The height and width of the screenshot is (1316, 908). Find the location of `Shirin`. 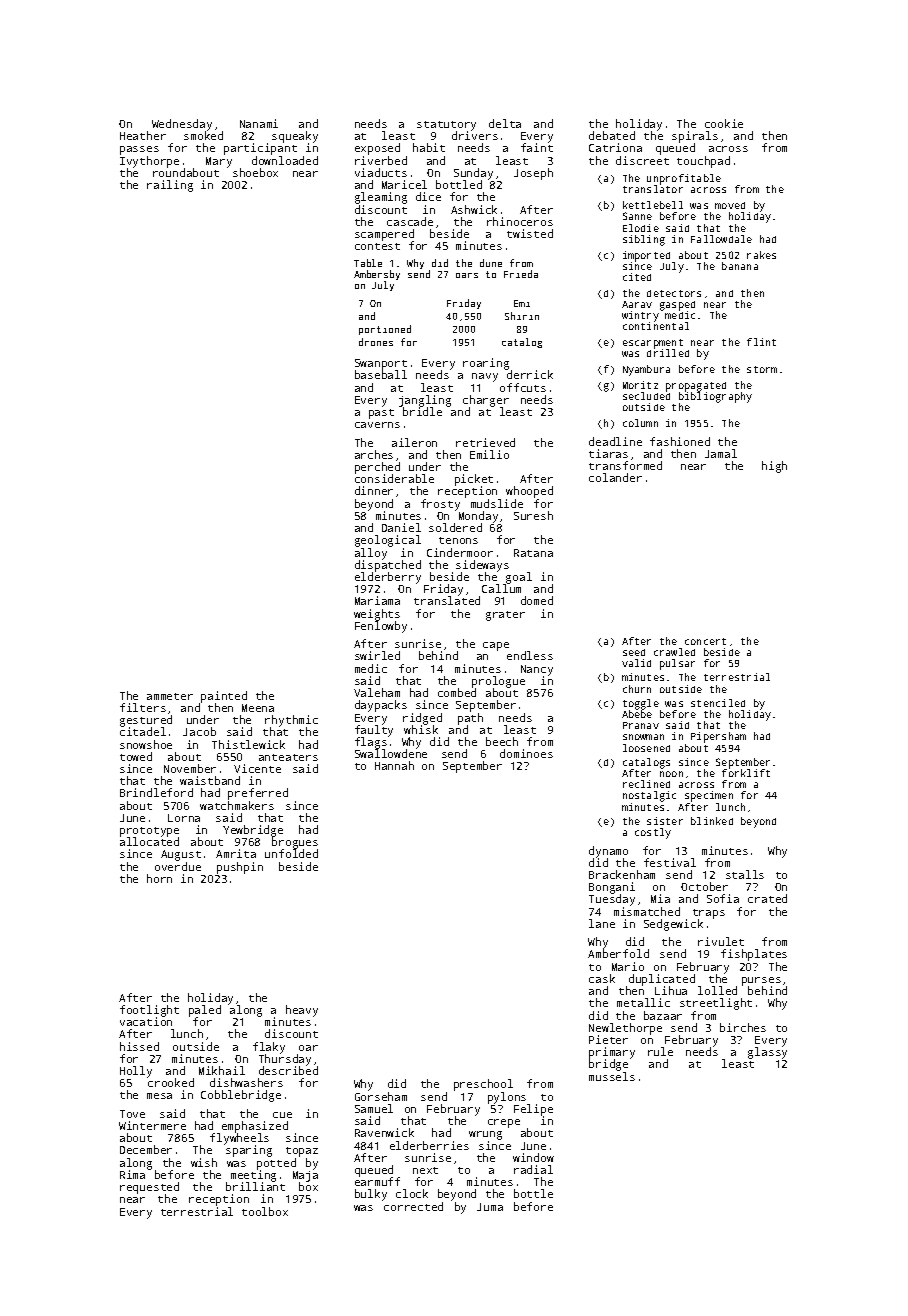

Shirin is located at coordinates (522, 316).
